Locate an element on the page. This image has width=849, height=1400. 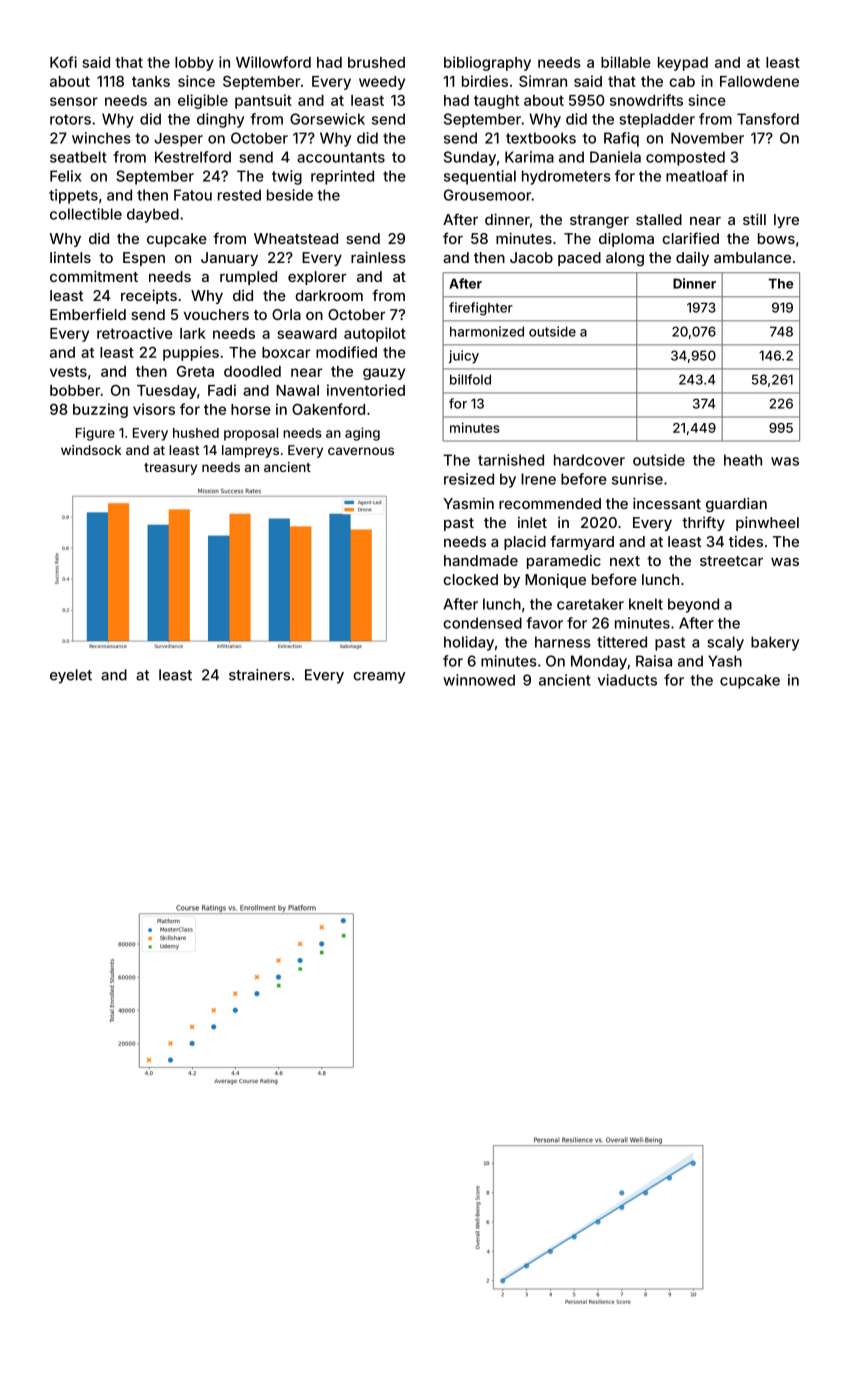
bows is located at coordinates (776, 238).
